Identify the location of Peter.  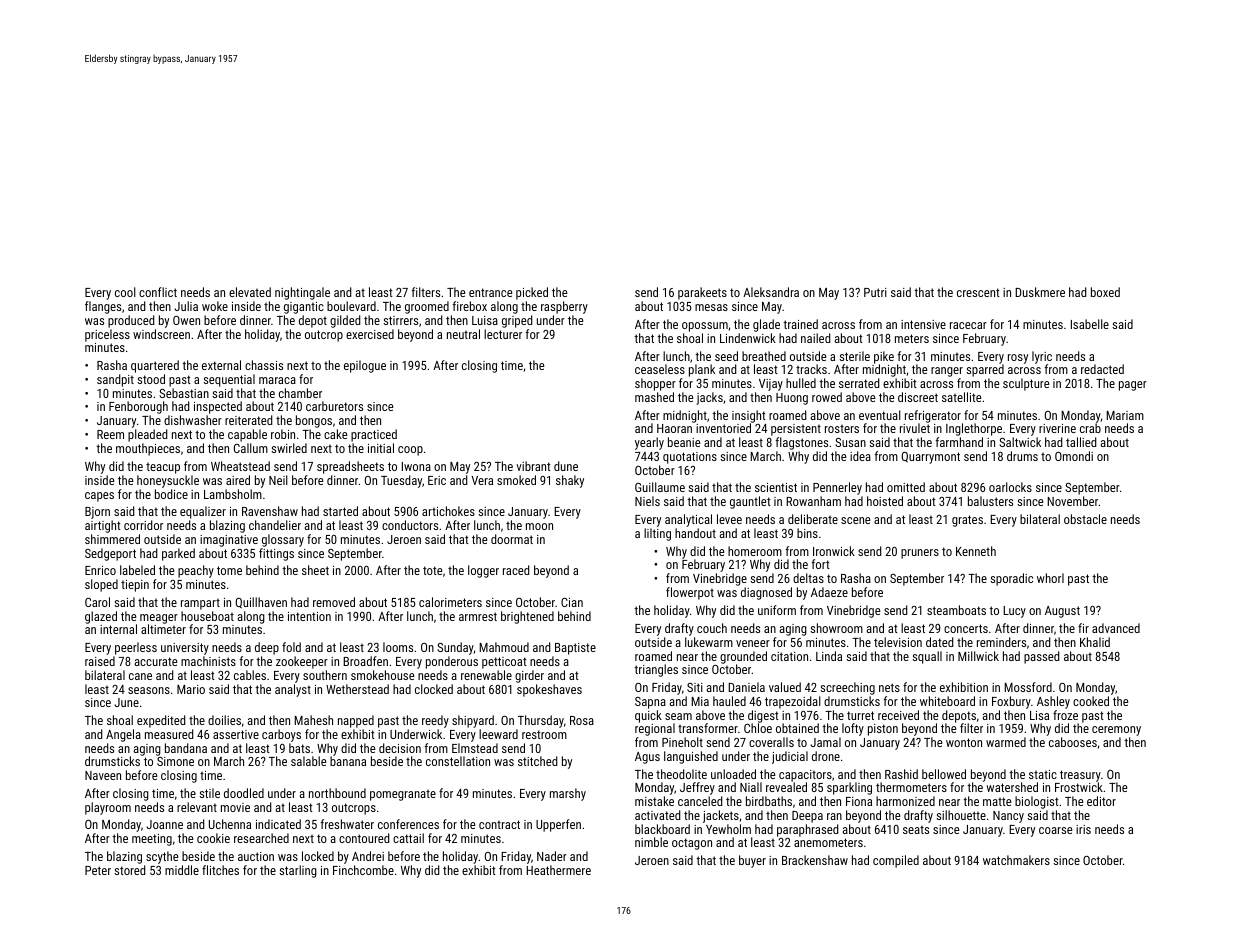
(98, 870).
